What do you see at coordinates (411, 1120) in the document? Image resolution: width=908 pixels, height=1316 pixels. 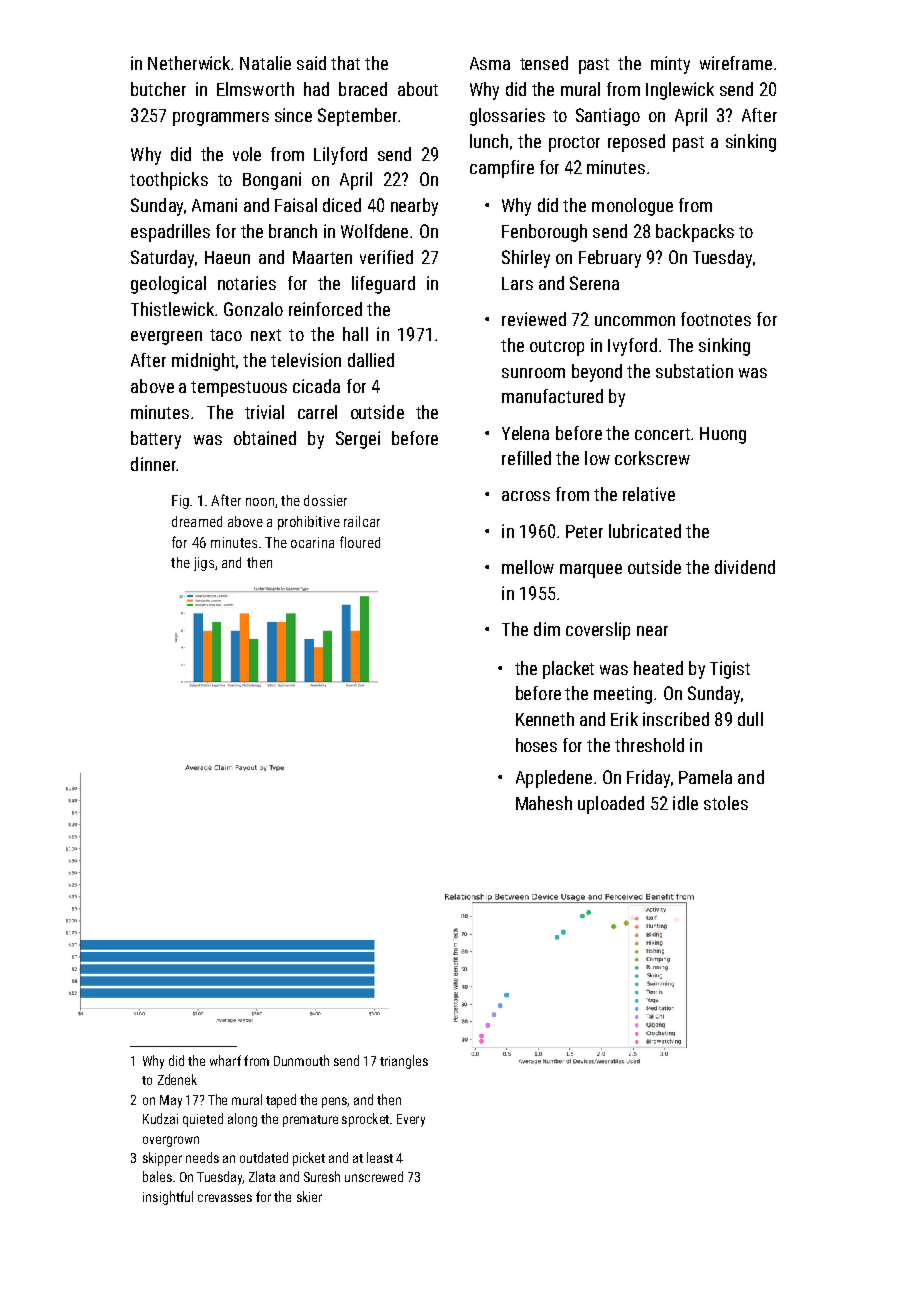 I see `Every` at bounding box center [411, 1120].
